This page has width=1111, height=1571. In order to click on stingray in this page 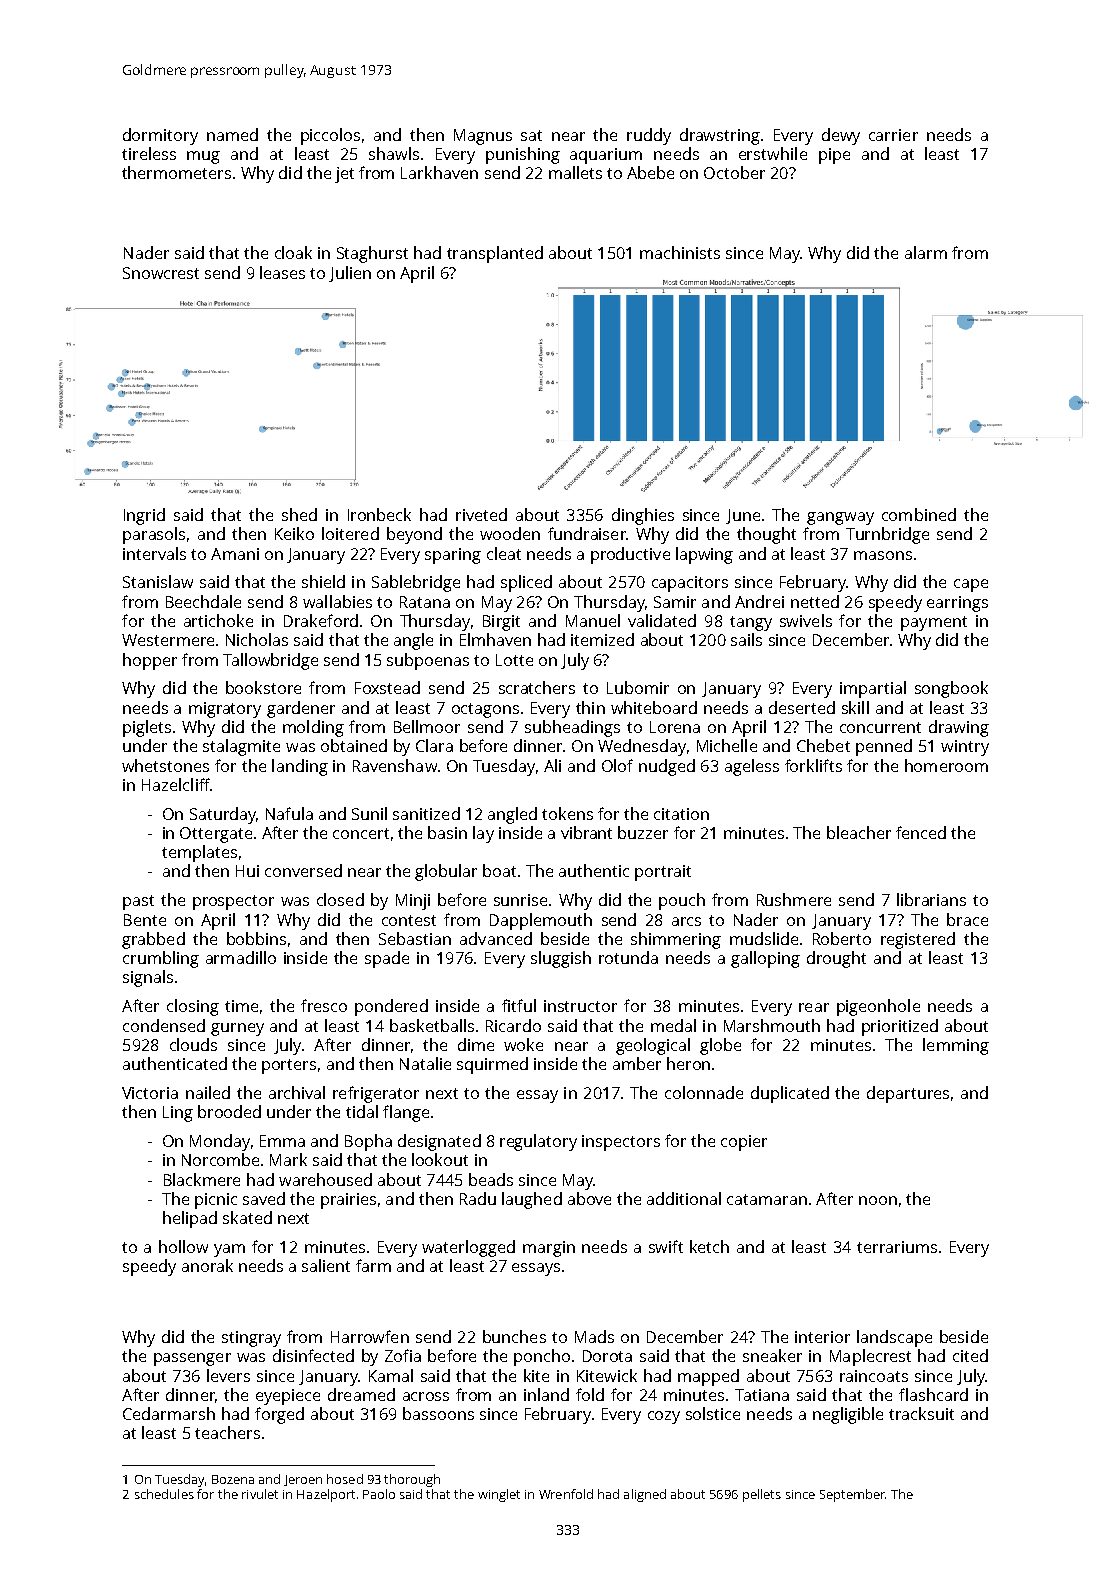, I will do `click(251, 1339)`.
